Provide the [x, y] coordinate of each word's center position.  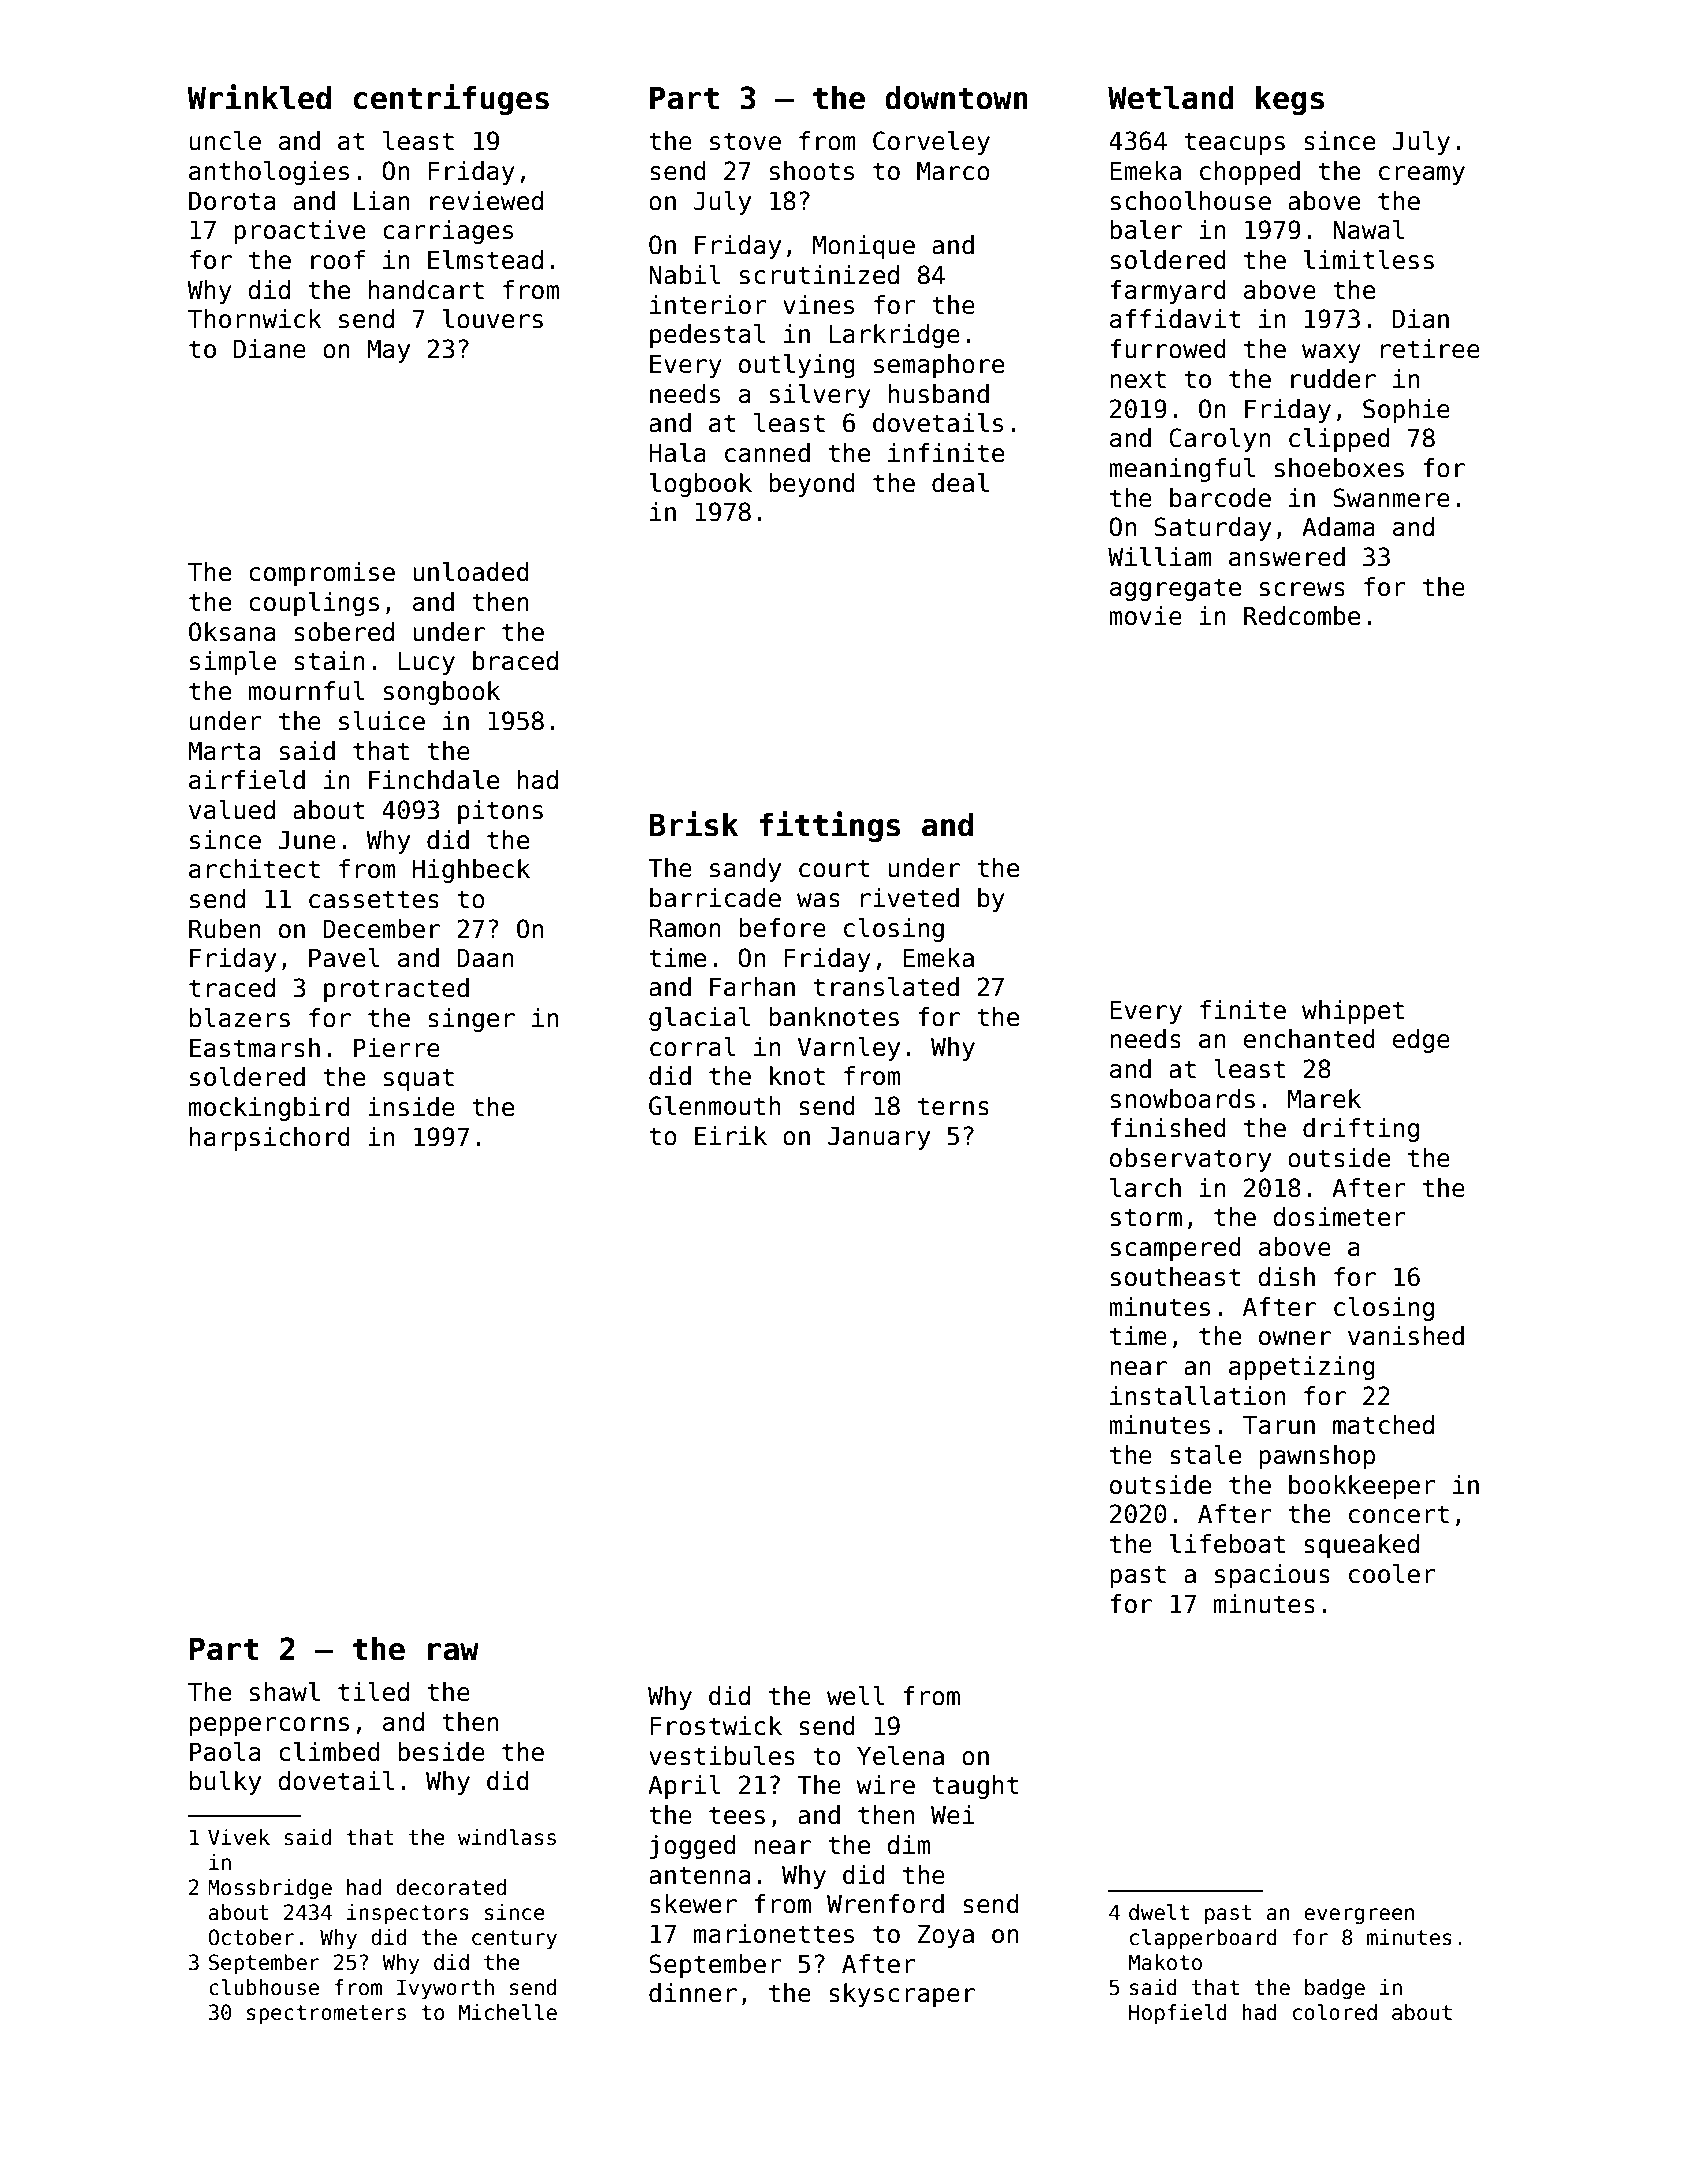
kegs [1290, 100]
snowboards [1183, 1099]
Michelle [508, 2012]
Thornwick [255, 319]
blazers [240, 1018]
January [879, 1138]
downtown [956, 98]
